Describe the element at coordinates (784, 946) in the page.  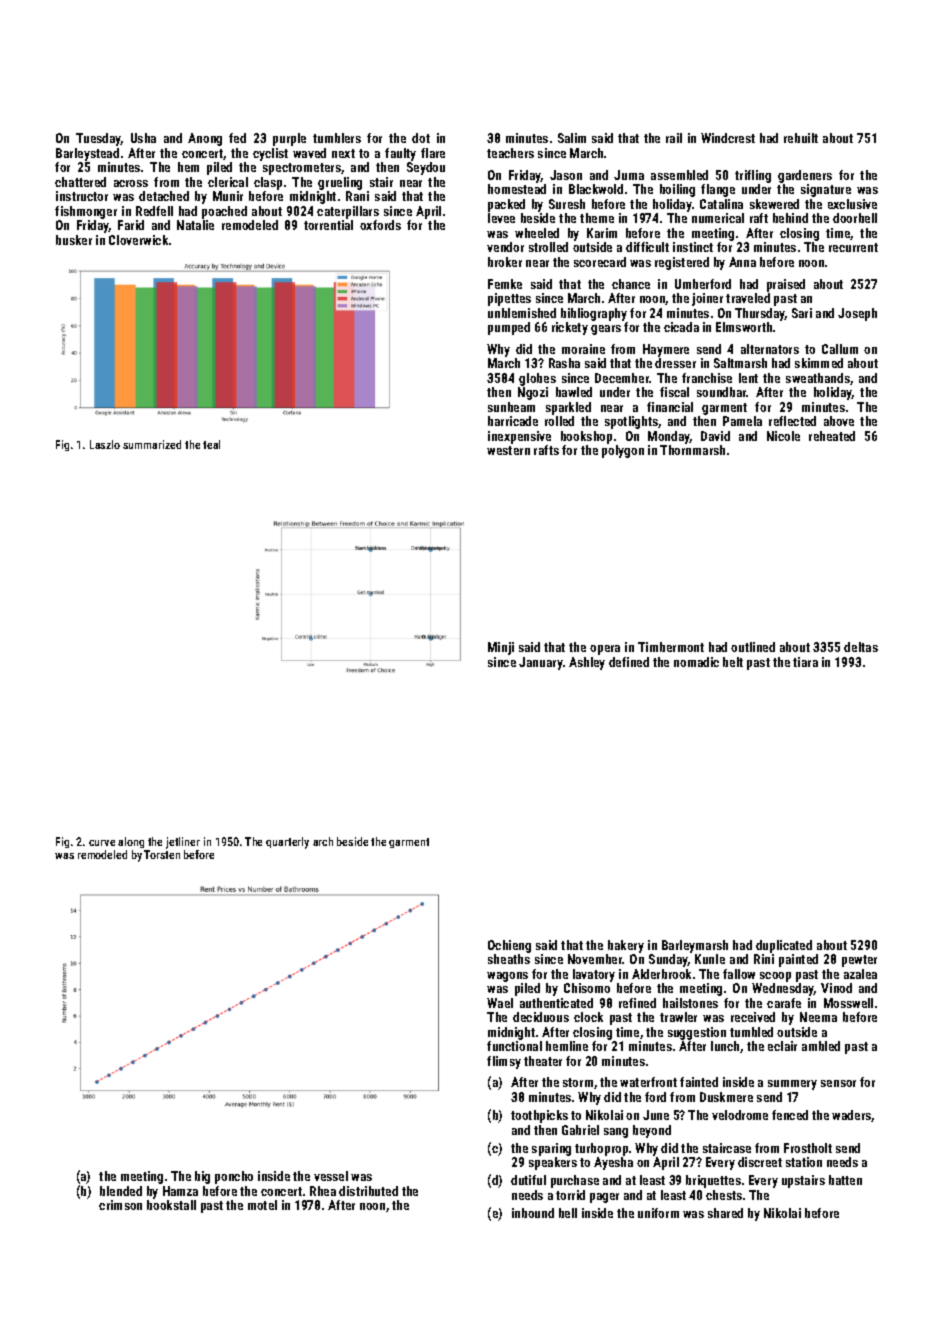
I see `duplicated` at that location.
